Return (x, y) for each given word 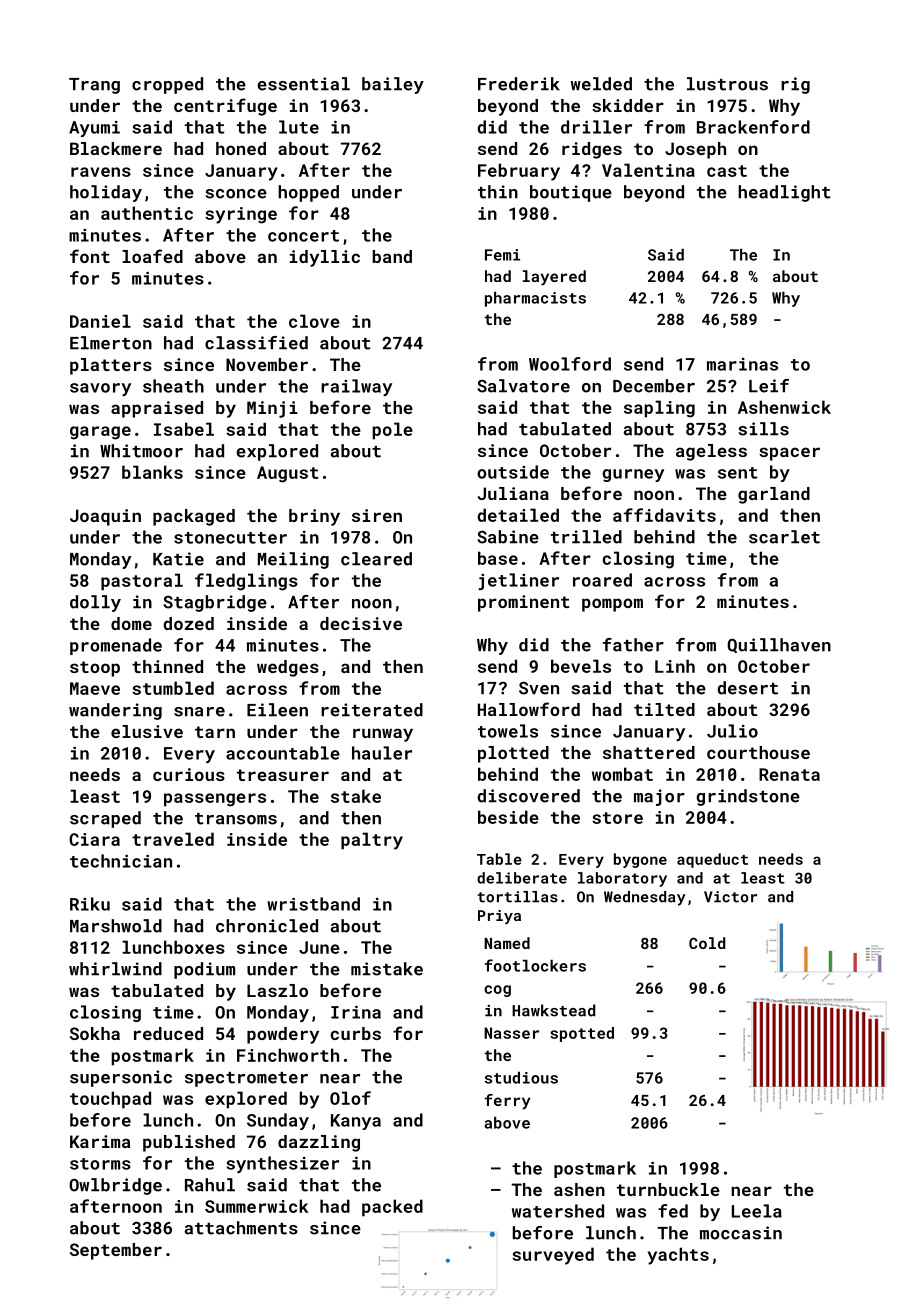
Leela (757, 1211)
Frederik (519, 84)
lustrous (727, 84)
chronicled (267, 926)
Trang (94, 86)
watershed (558, 1211)
